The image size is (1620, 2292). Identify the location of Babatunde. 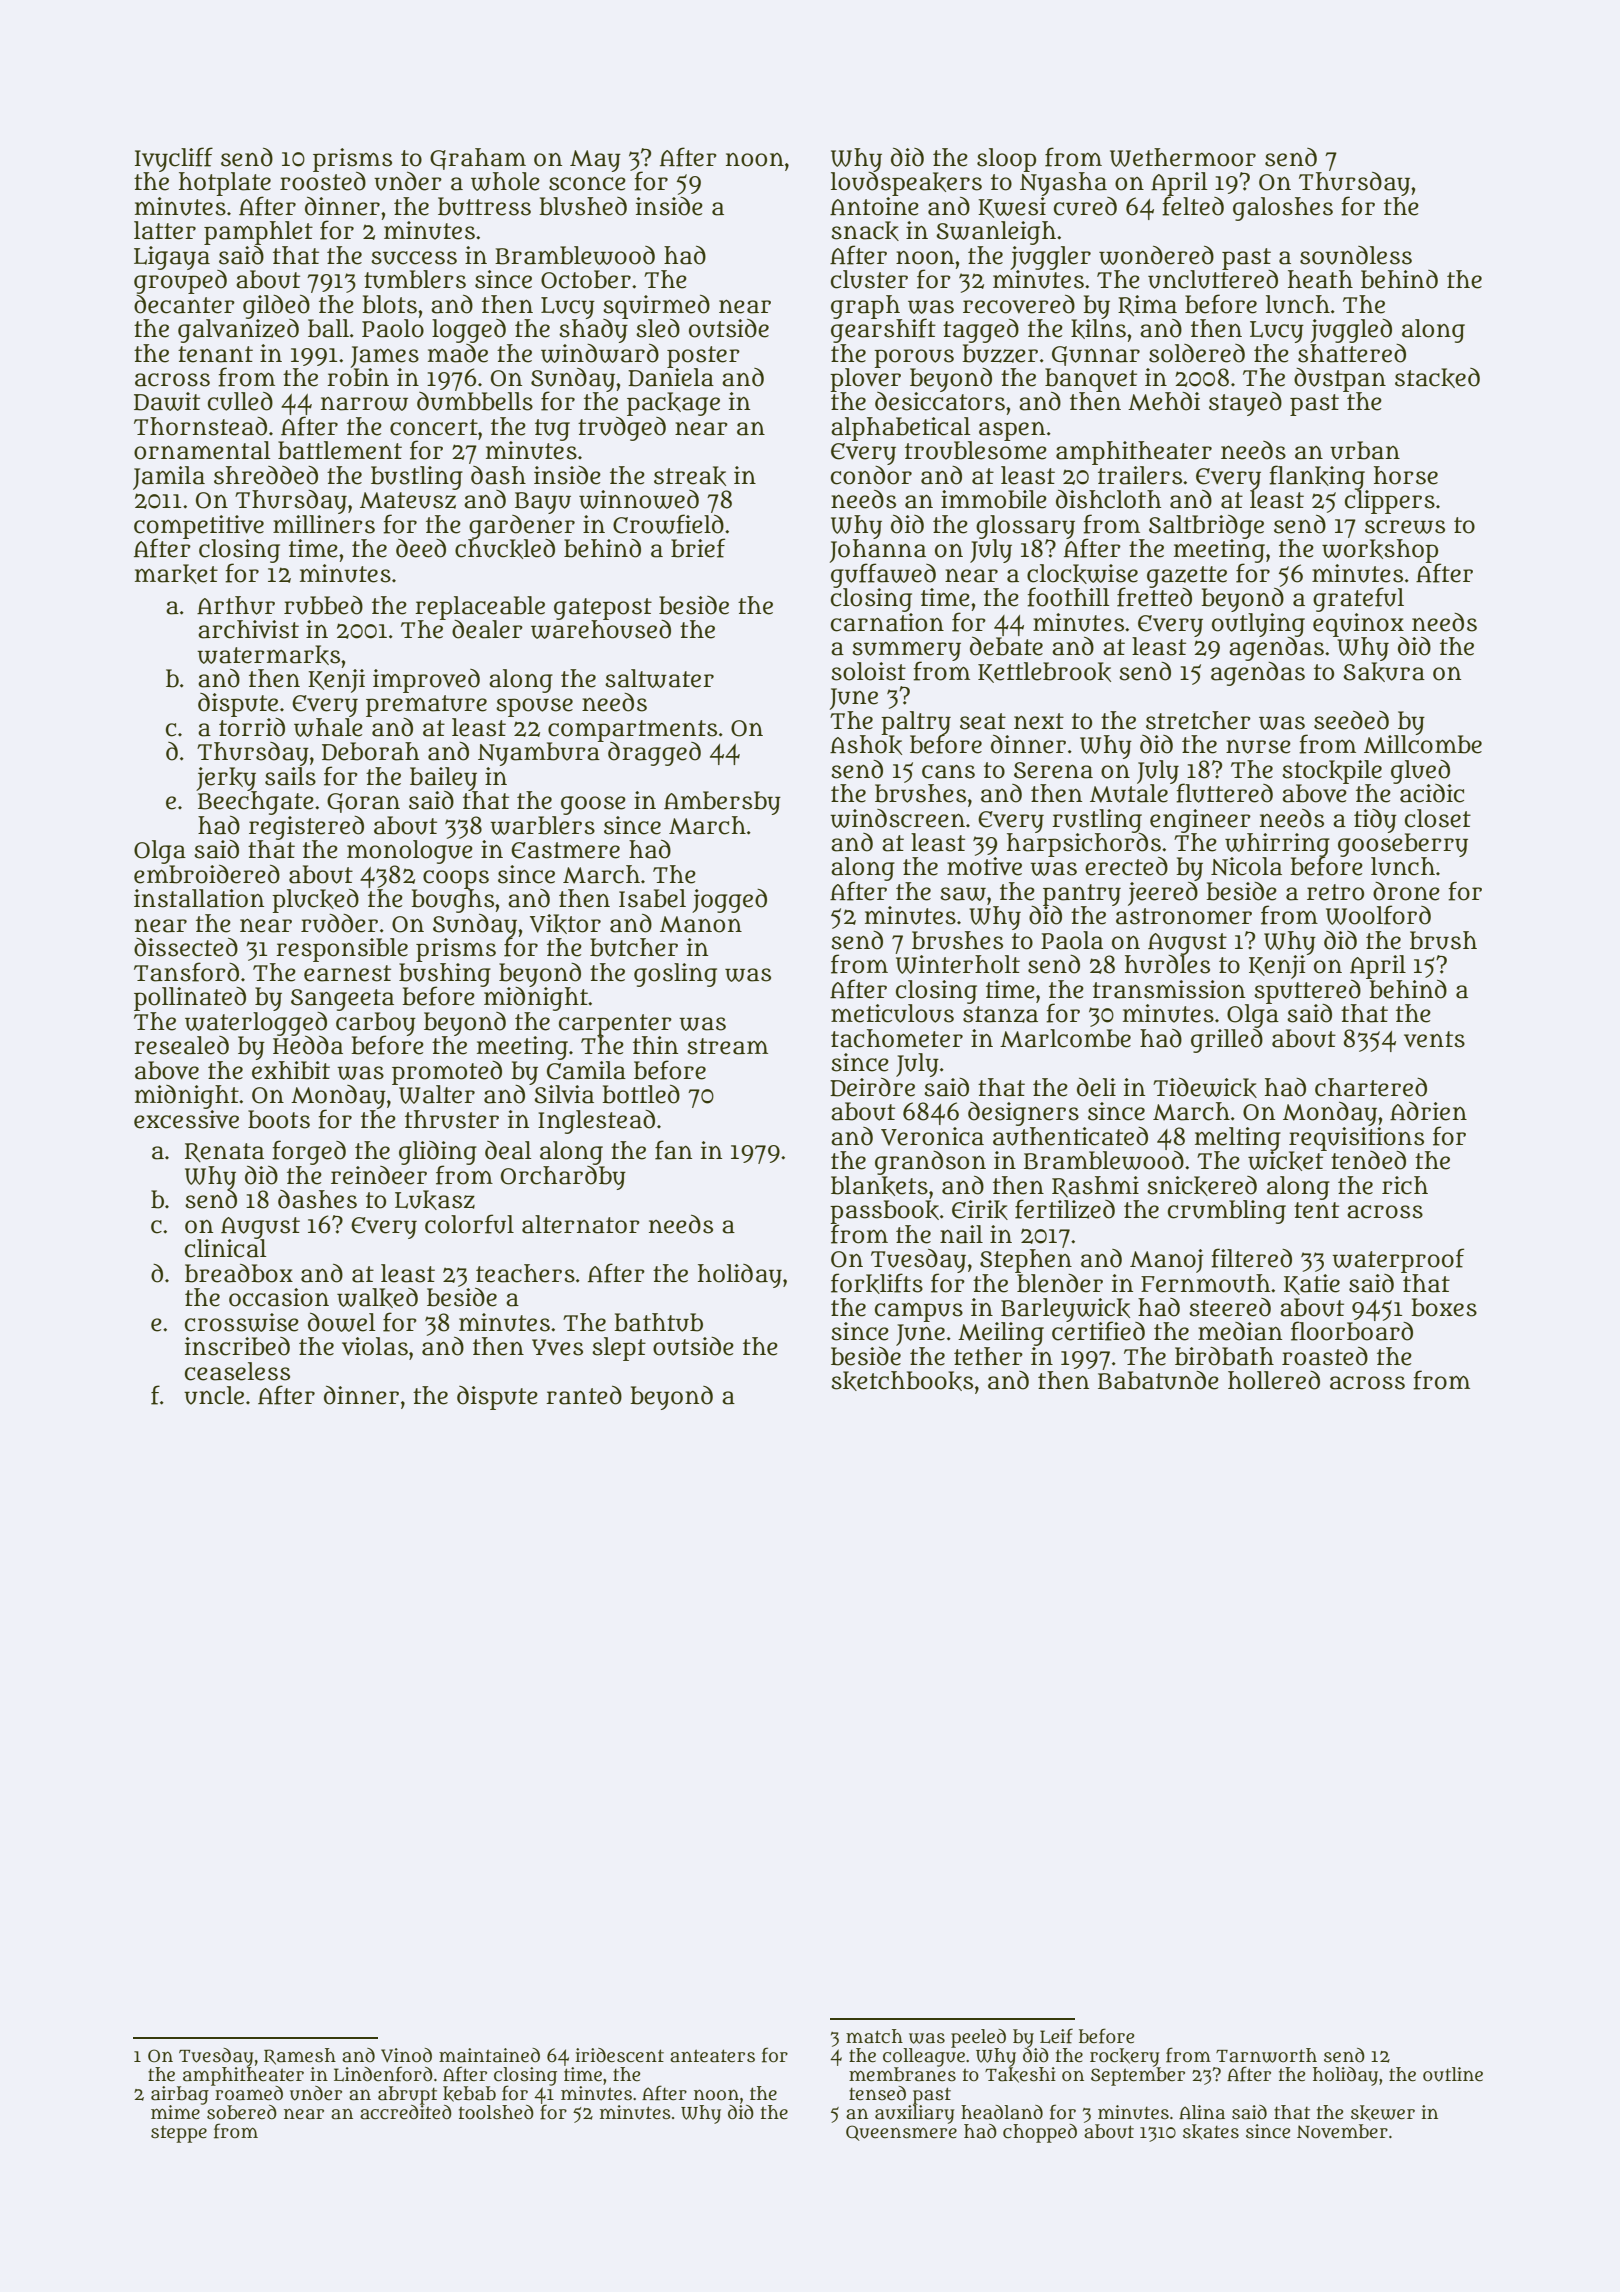
(1158, 1380).
